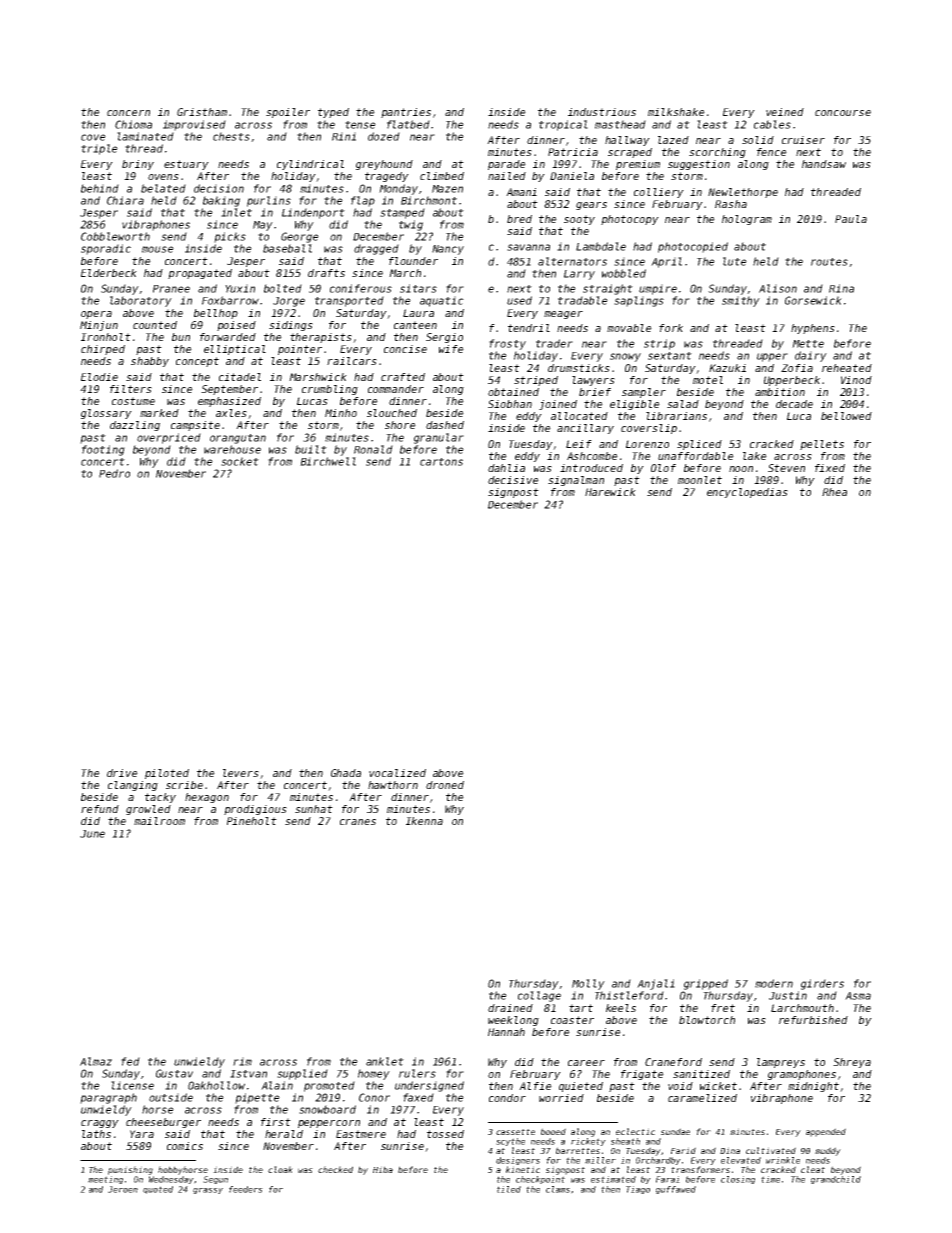 Image resolution: width=952 pixels, height=1233 pixels. I want to click on Pedro, so click(114, 473).
